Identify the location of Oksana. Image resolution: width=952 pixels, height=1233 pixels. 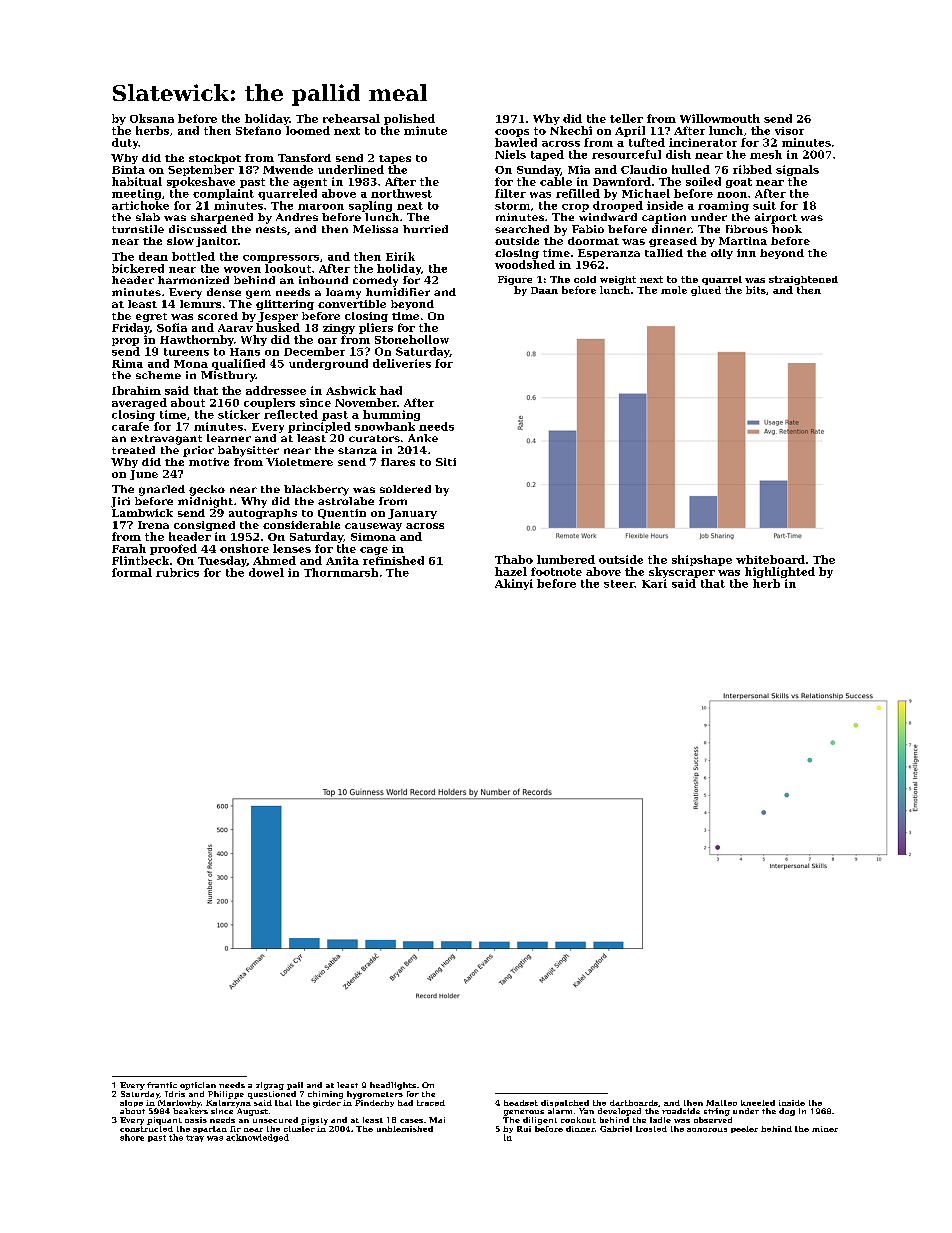
(152, 118).
